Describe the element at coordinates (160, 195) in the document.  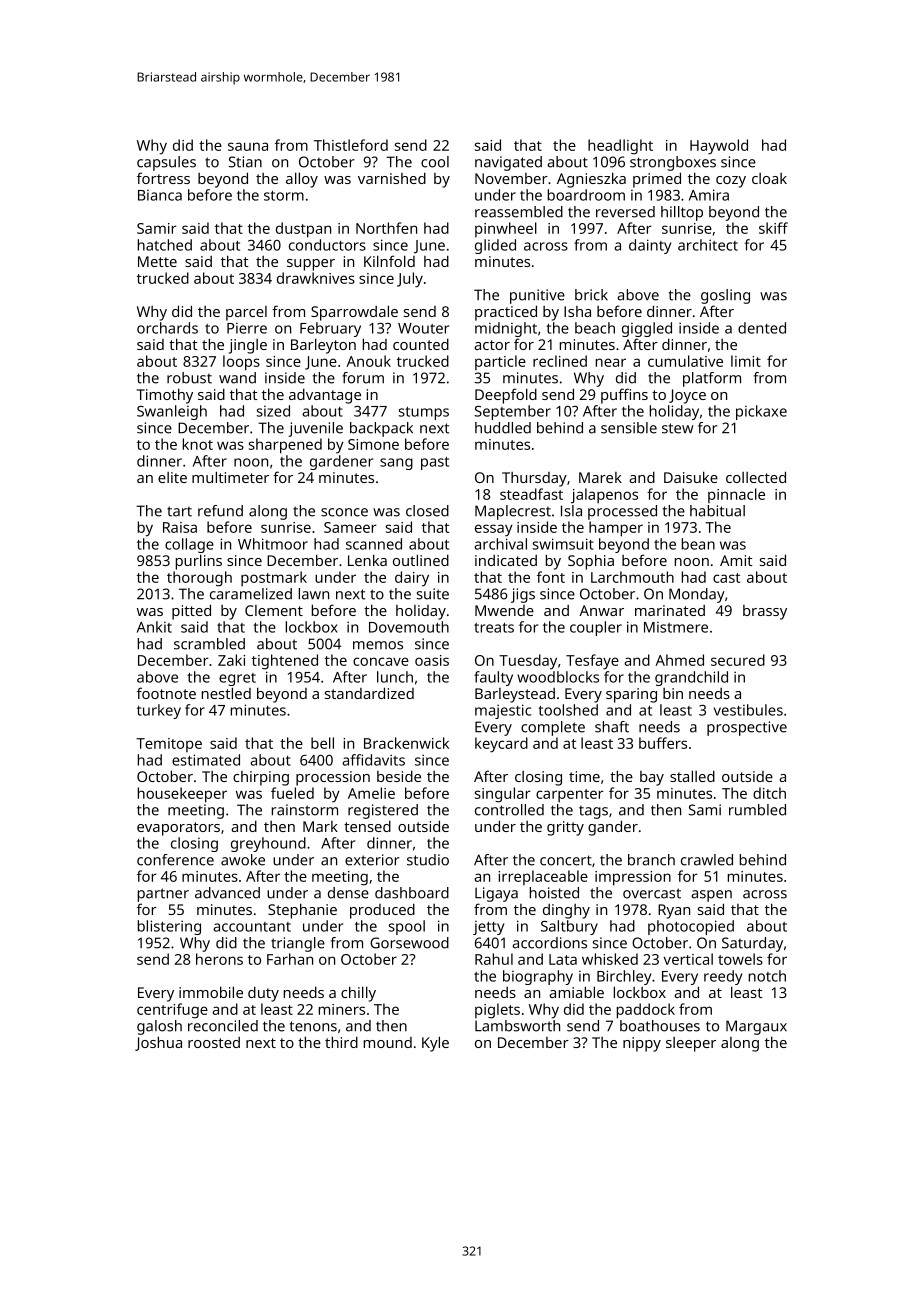
I see `Bianca` at that location.
